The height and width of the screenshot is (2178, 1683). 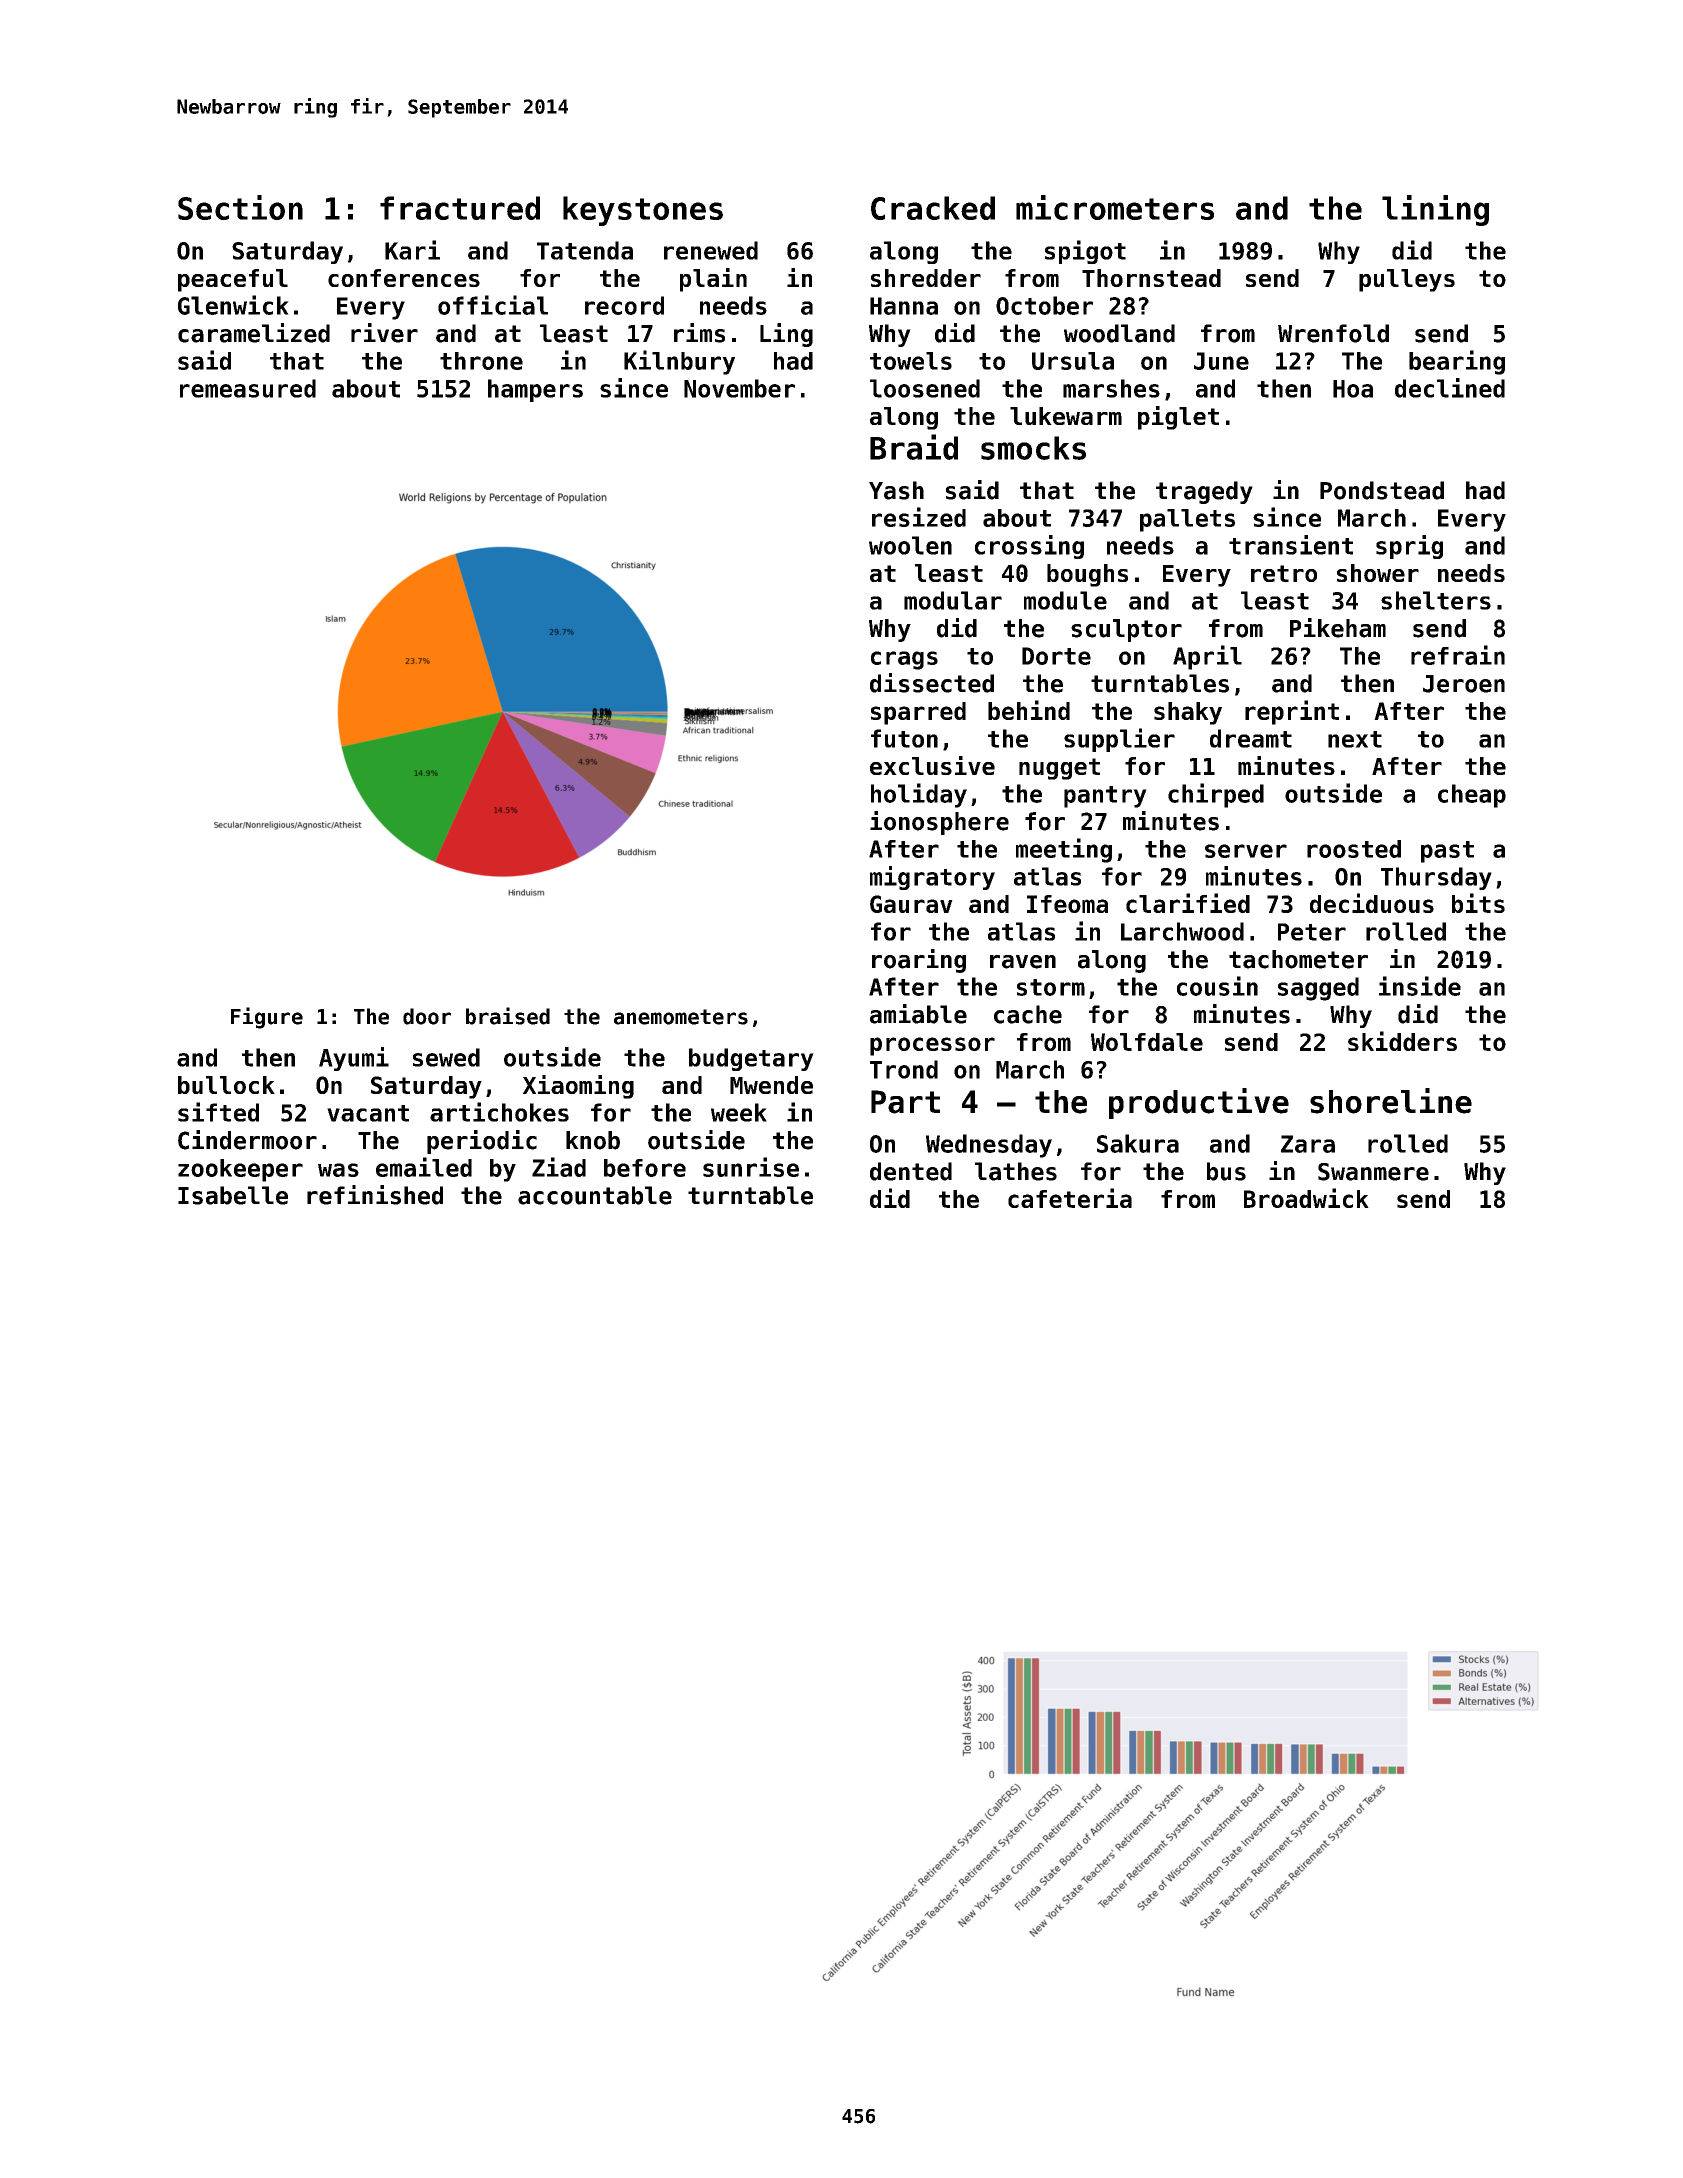 I want to click on Cracked, so click(x=933, y=208).
